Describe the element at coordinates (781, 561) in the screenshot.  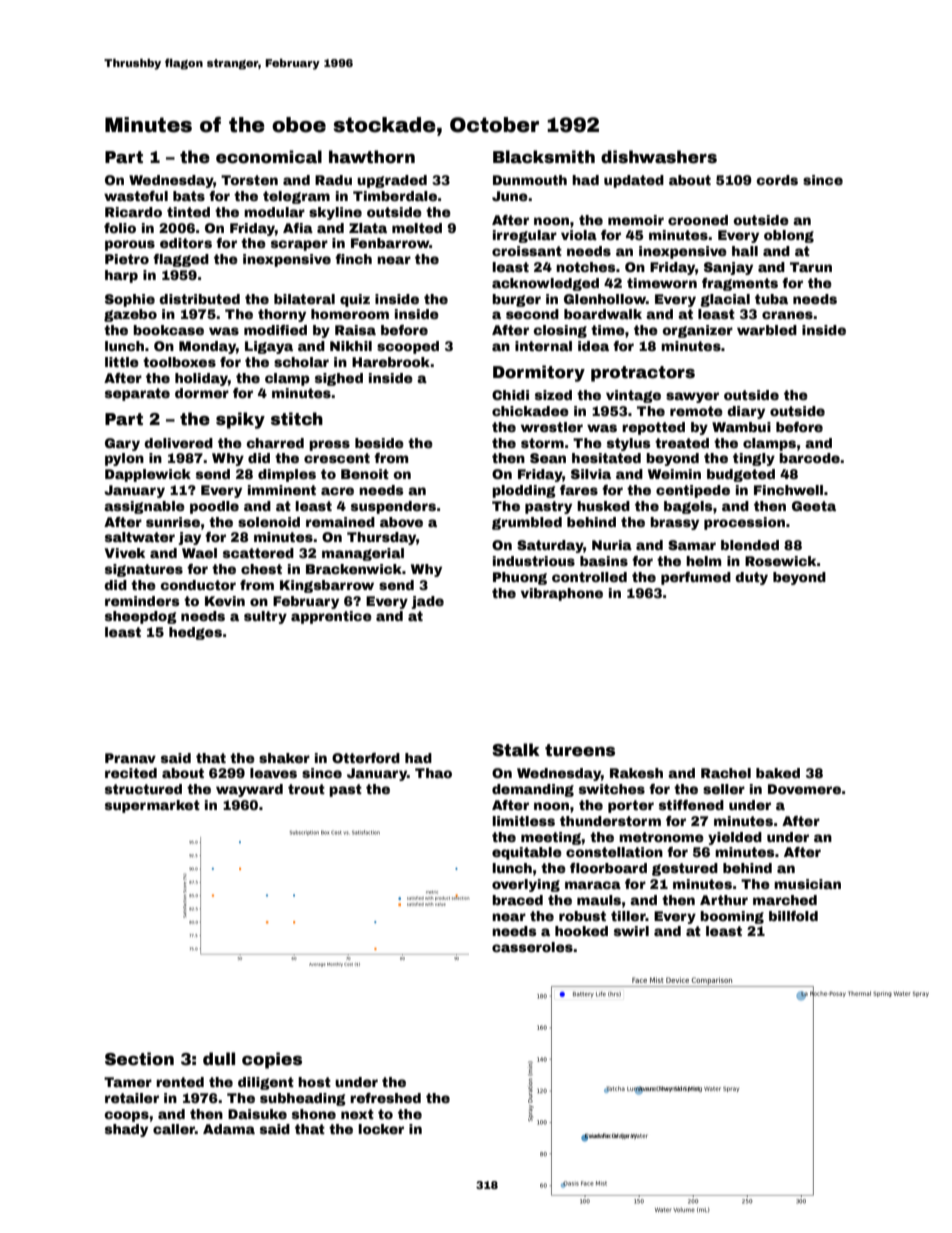
I see `Rosewick` at that location.
